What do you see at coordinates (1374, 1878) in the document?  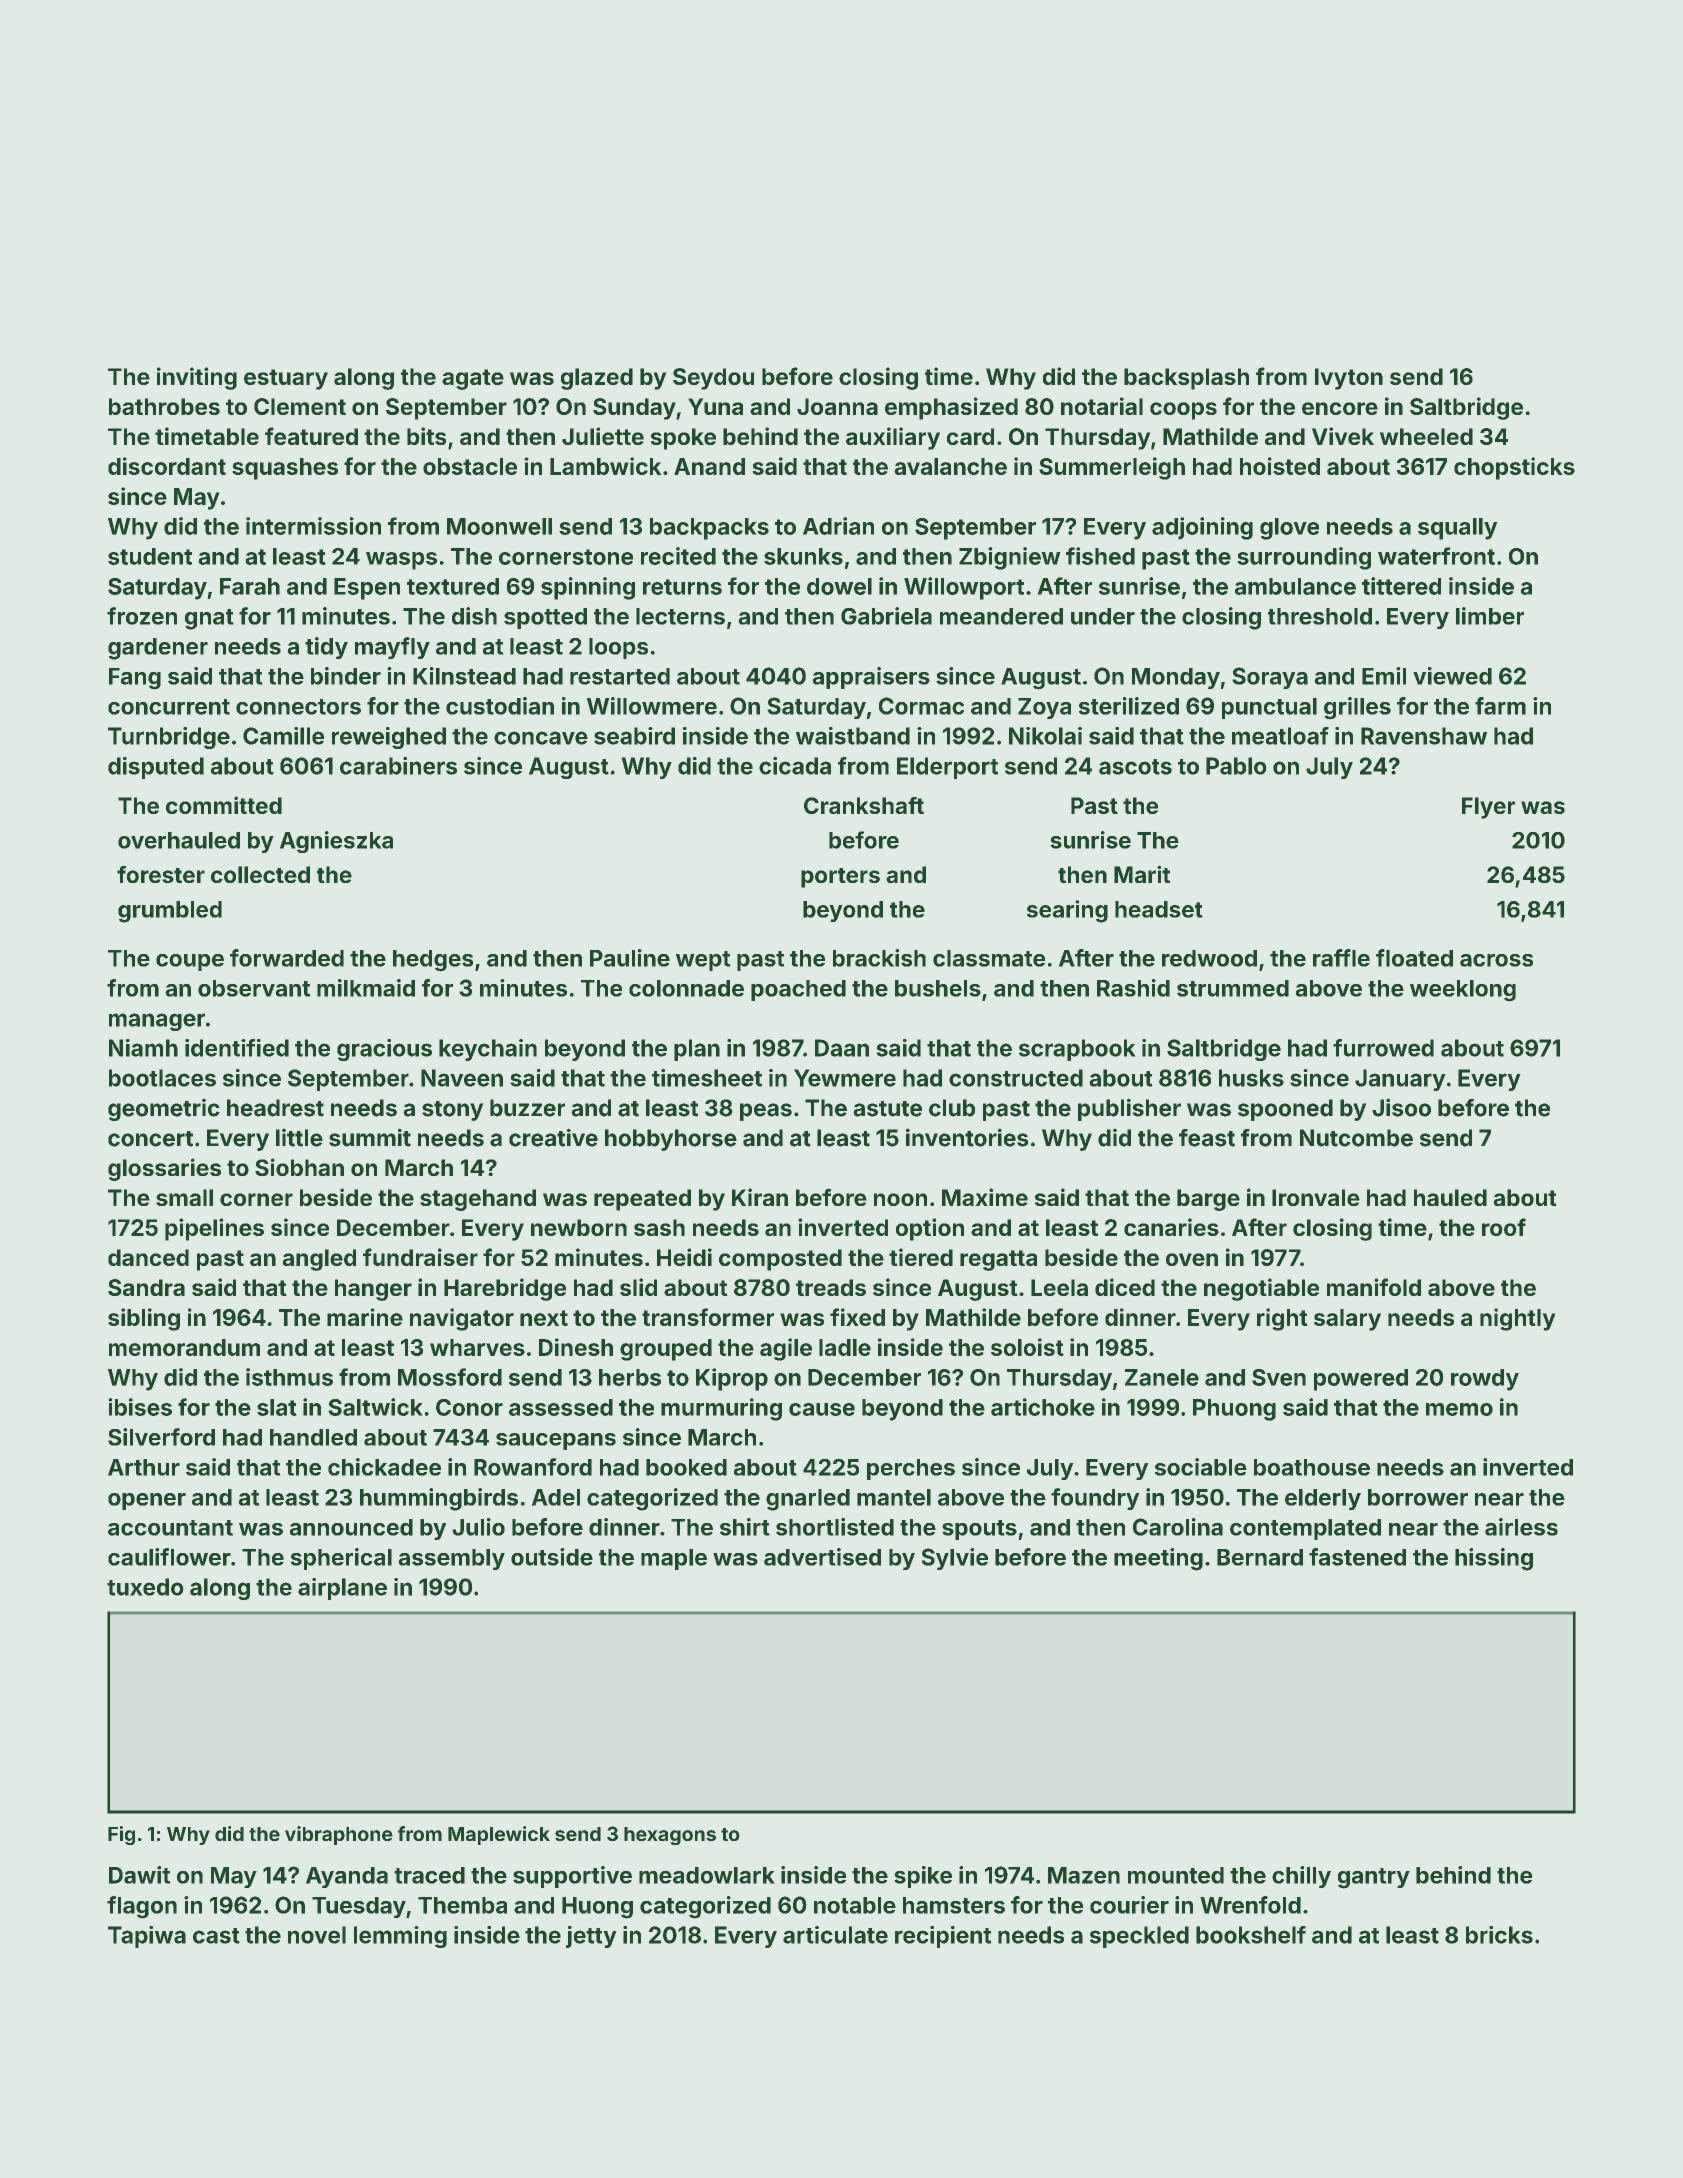 I see `gantry` at bounding box center [1374, 1878].
